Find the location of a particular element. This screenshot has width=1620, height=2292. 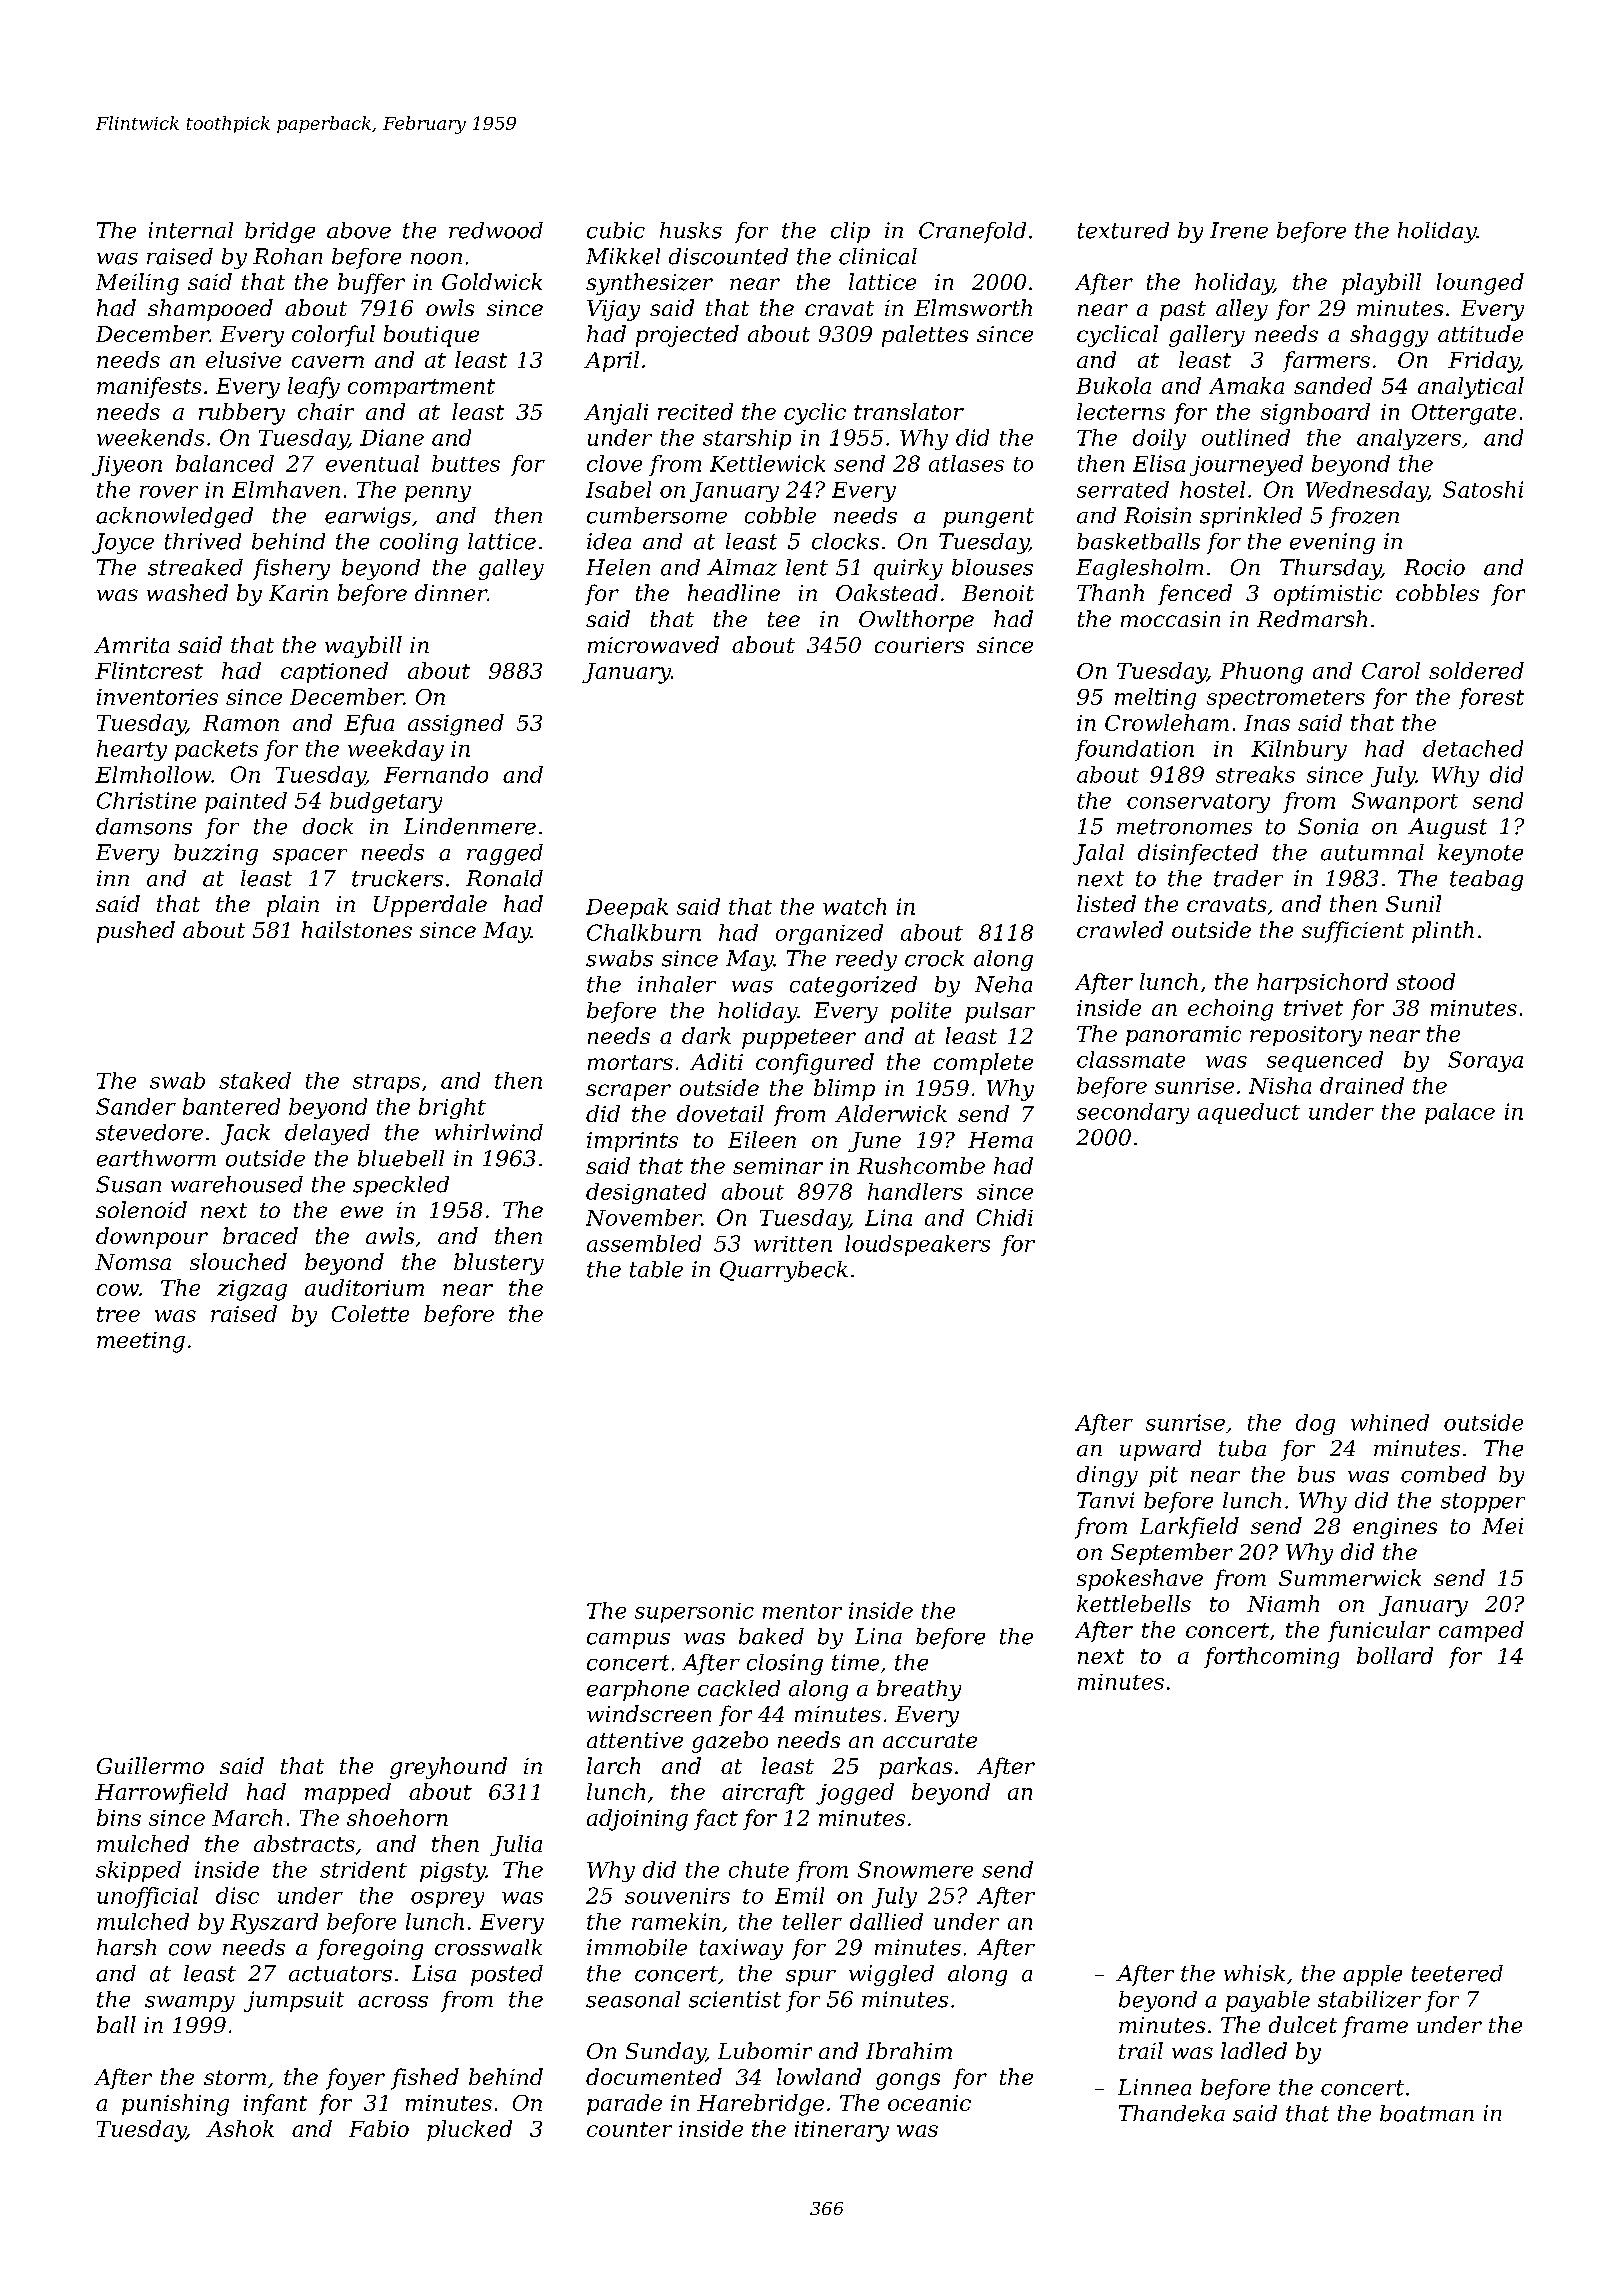

above is located at coordinates (359, 230).
